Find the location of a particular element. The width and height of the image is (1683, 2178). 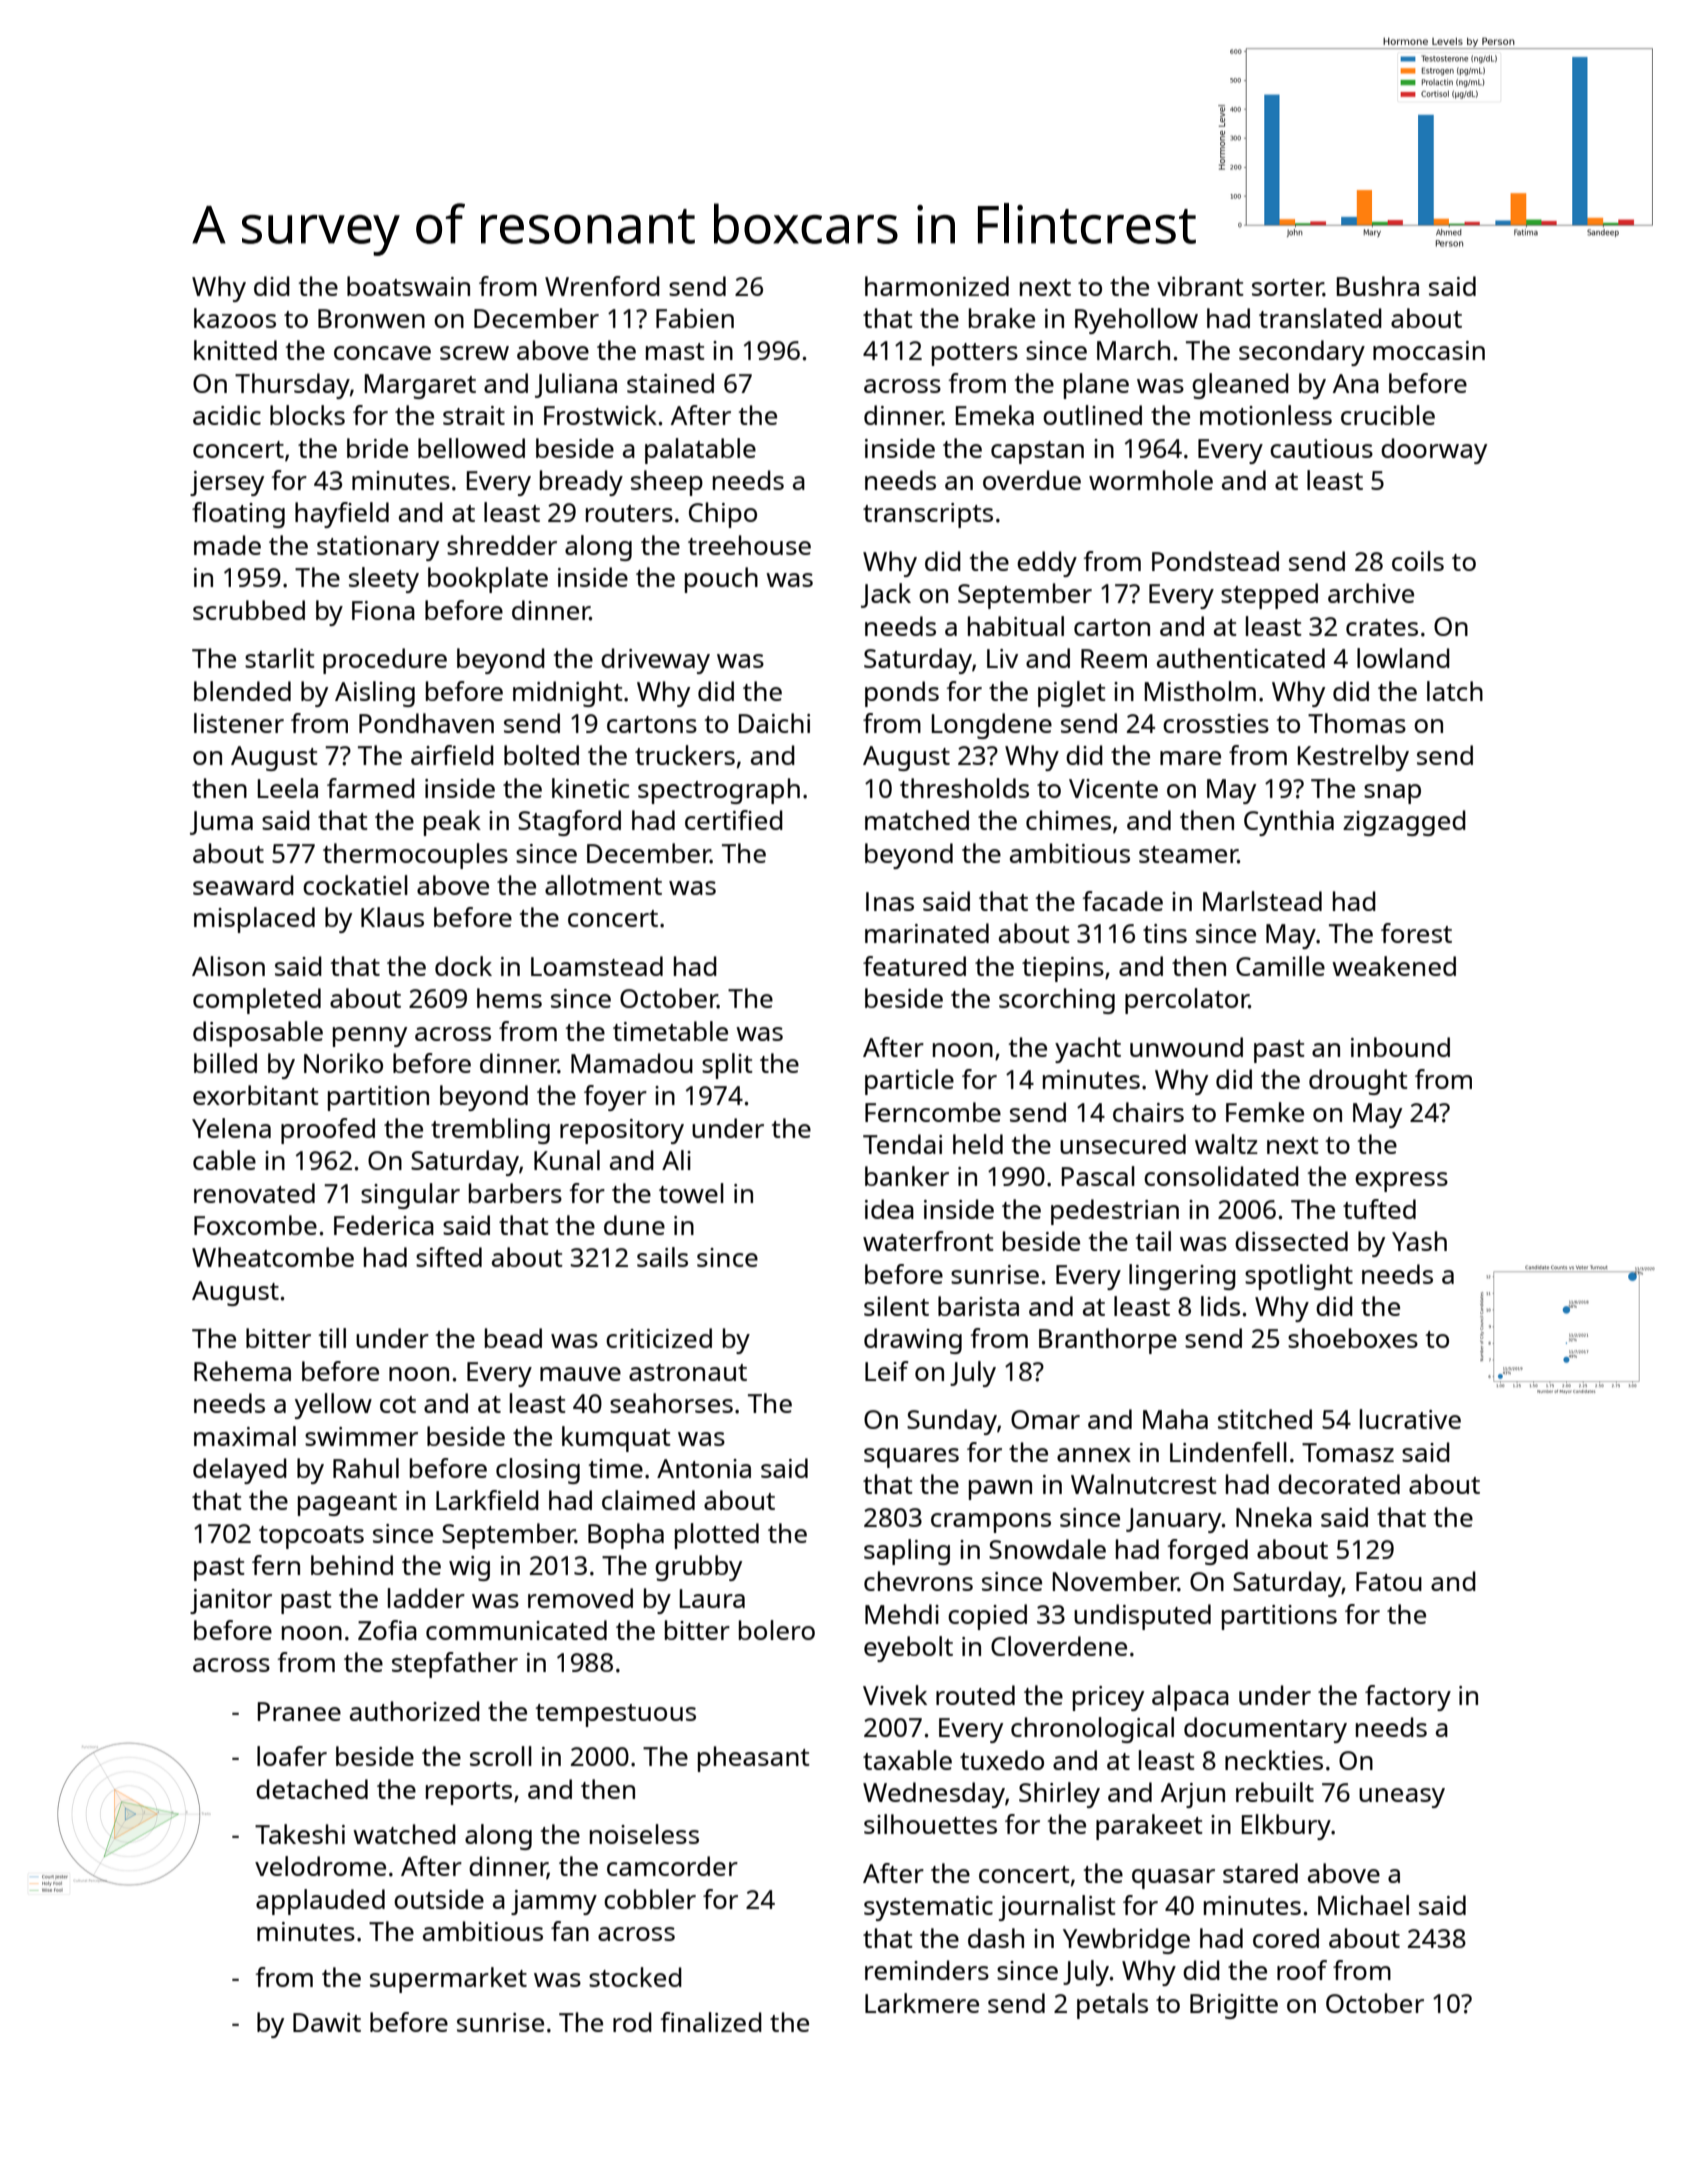

bookplate is located at coordinates (488, 580).
